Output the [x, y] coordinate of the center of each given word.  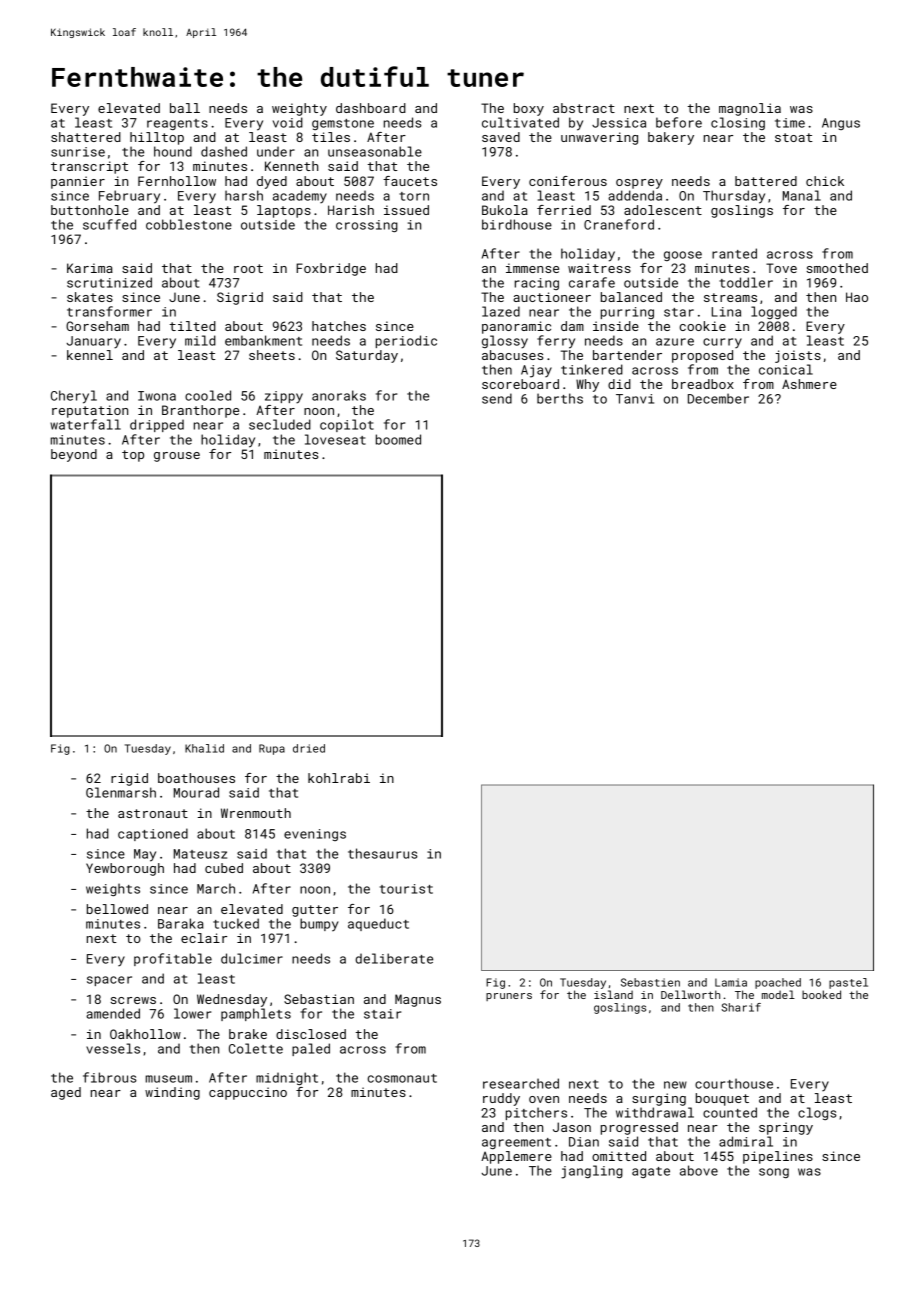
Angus [841, 124]
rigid [129, 779]
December [718, 398]
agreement [516, 1143]
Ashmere [809, 384]
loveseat [335, 439]
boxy [529, 109]
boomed [398, 439]
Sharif [741, 1007]
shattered [86, 137]
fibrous [110, 1077]
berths [560, 398]
